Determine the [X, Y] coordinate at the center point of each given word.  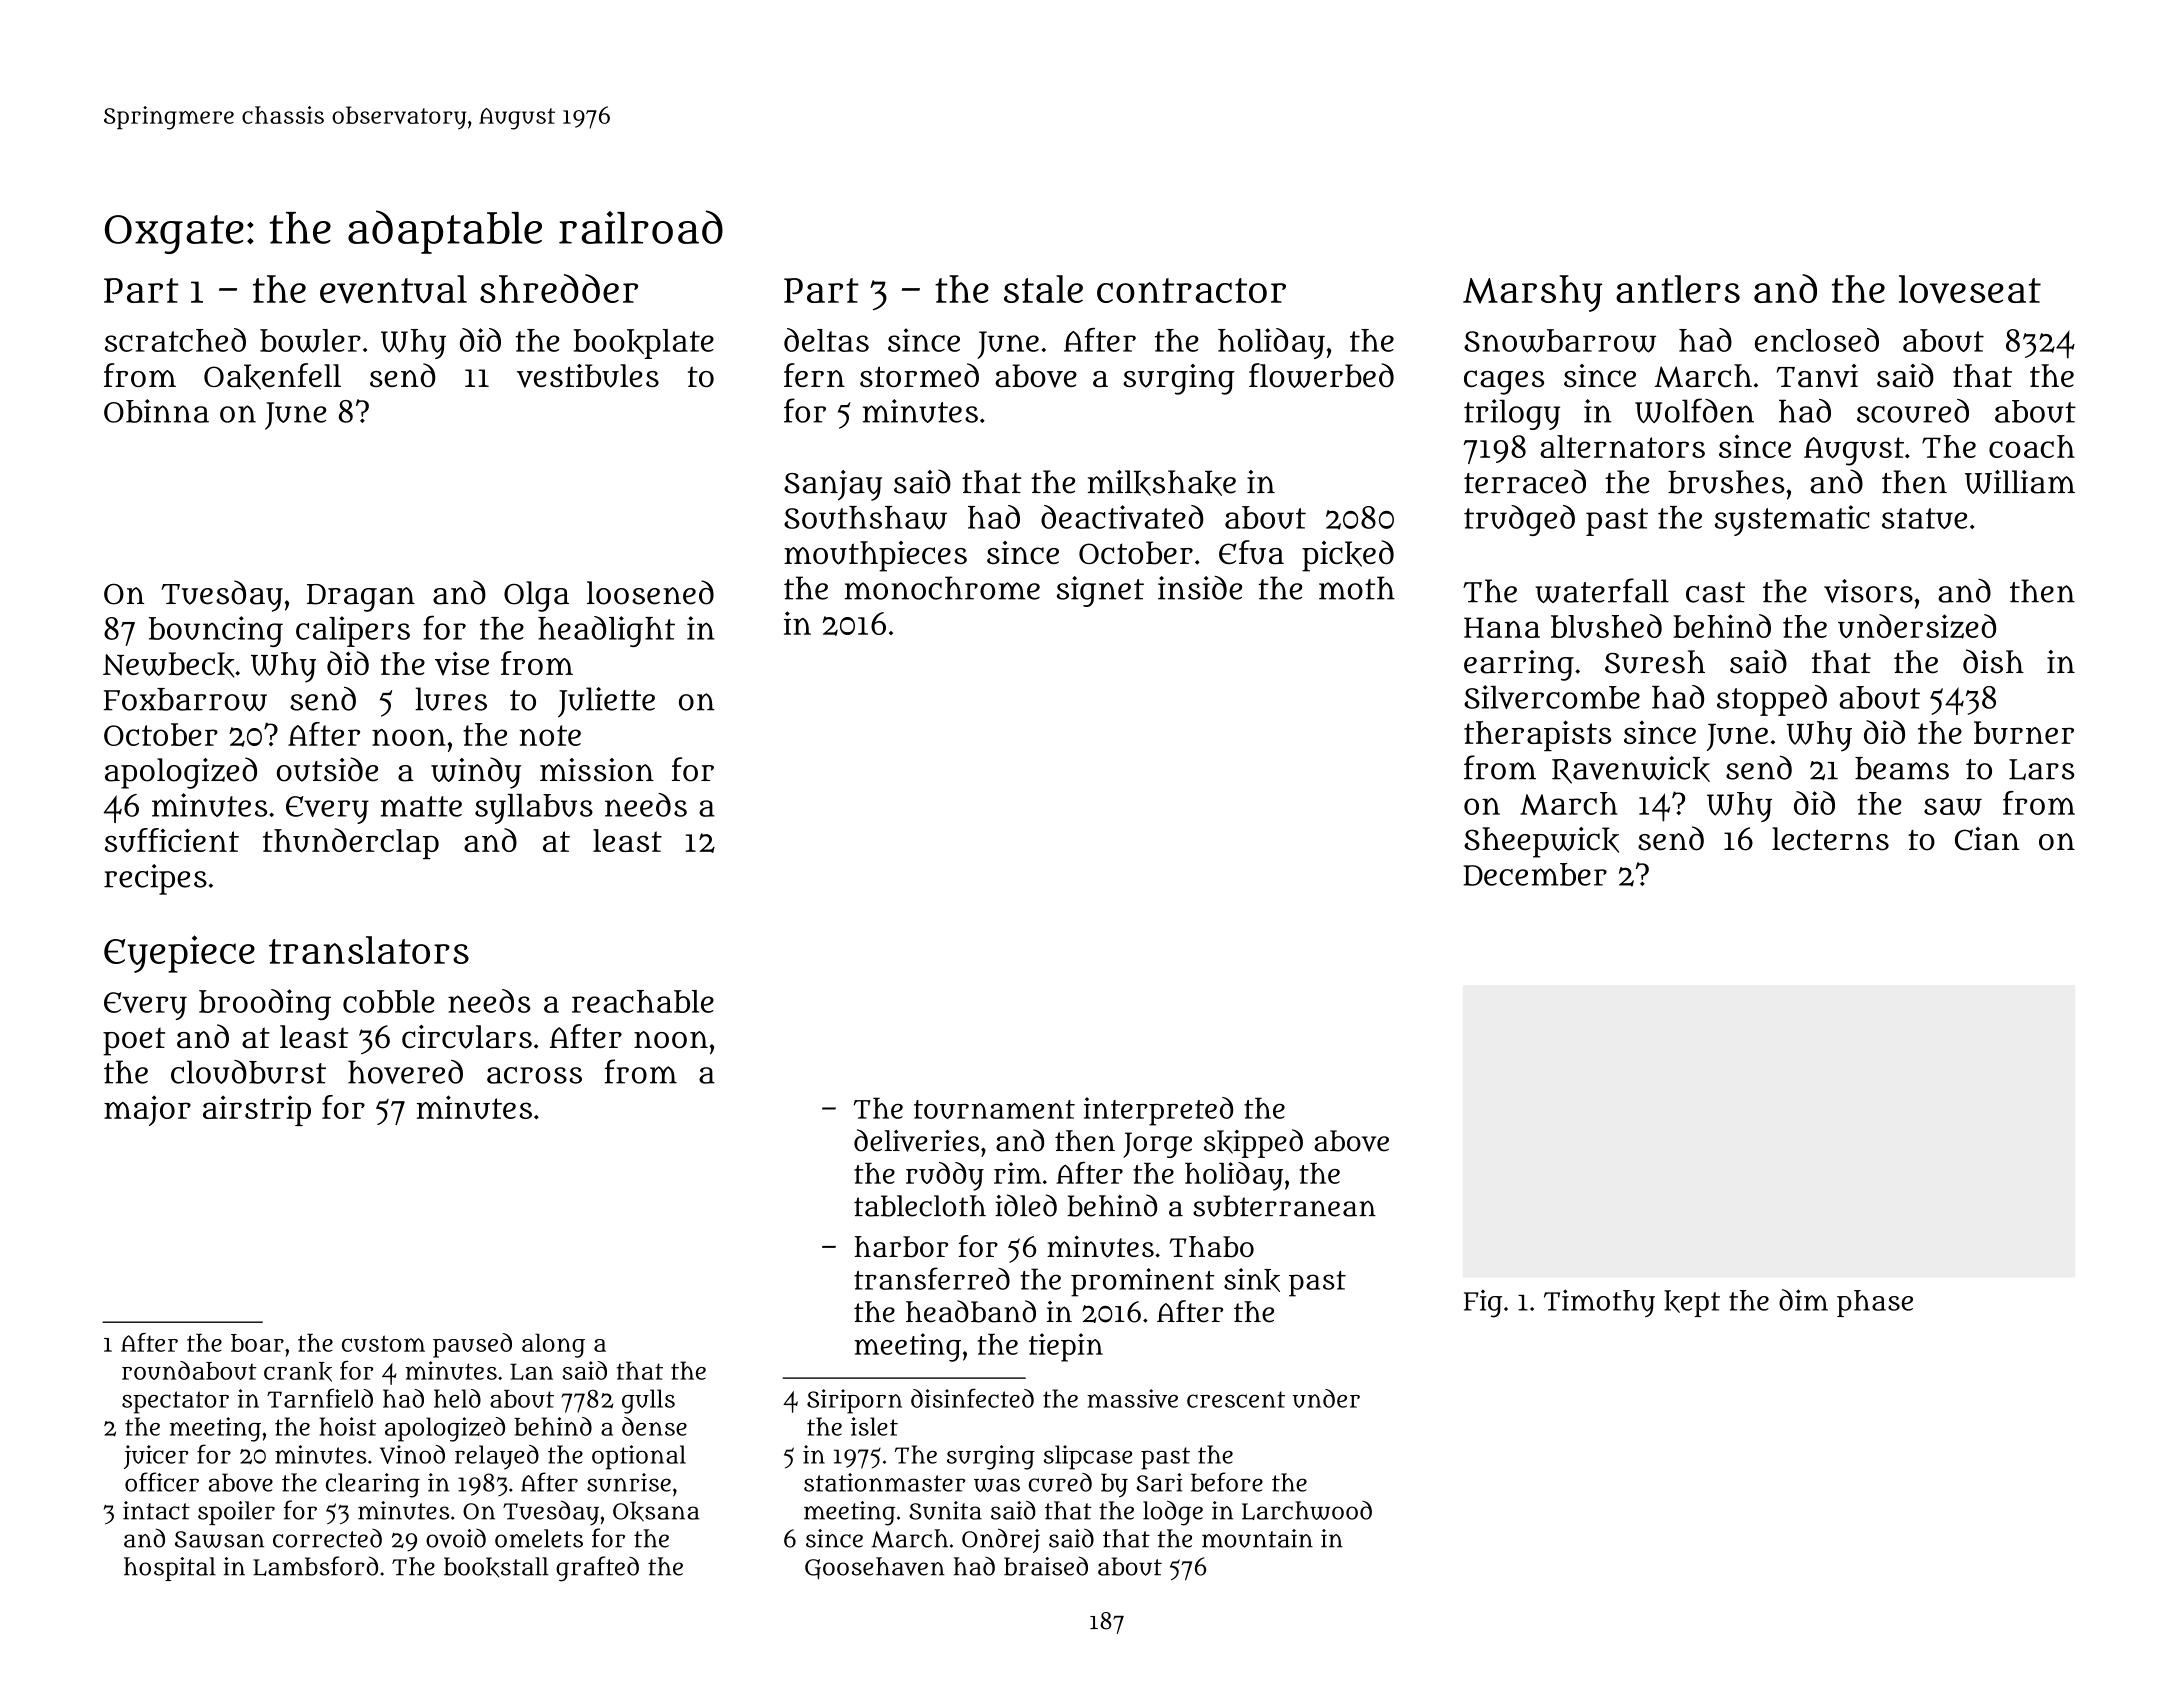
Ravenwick [1631, 770]
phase [1875, 1303]
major [147, 1110]
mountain [1257, 1538]
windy [476, 773]
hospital [170, 1569]
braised [1046, 1566]
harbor [901, 1247]
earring [1519, 665]
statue [1924, 518]
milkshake [1162, 483]
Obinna [156, 411]
